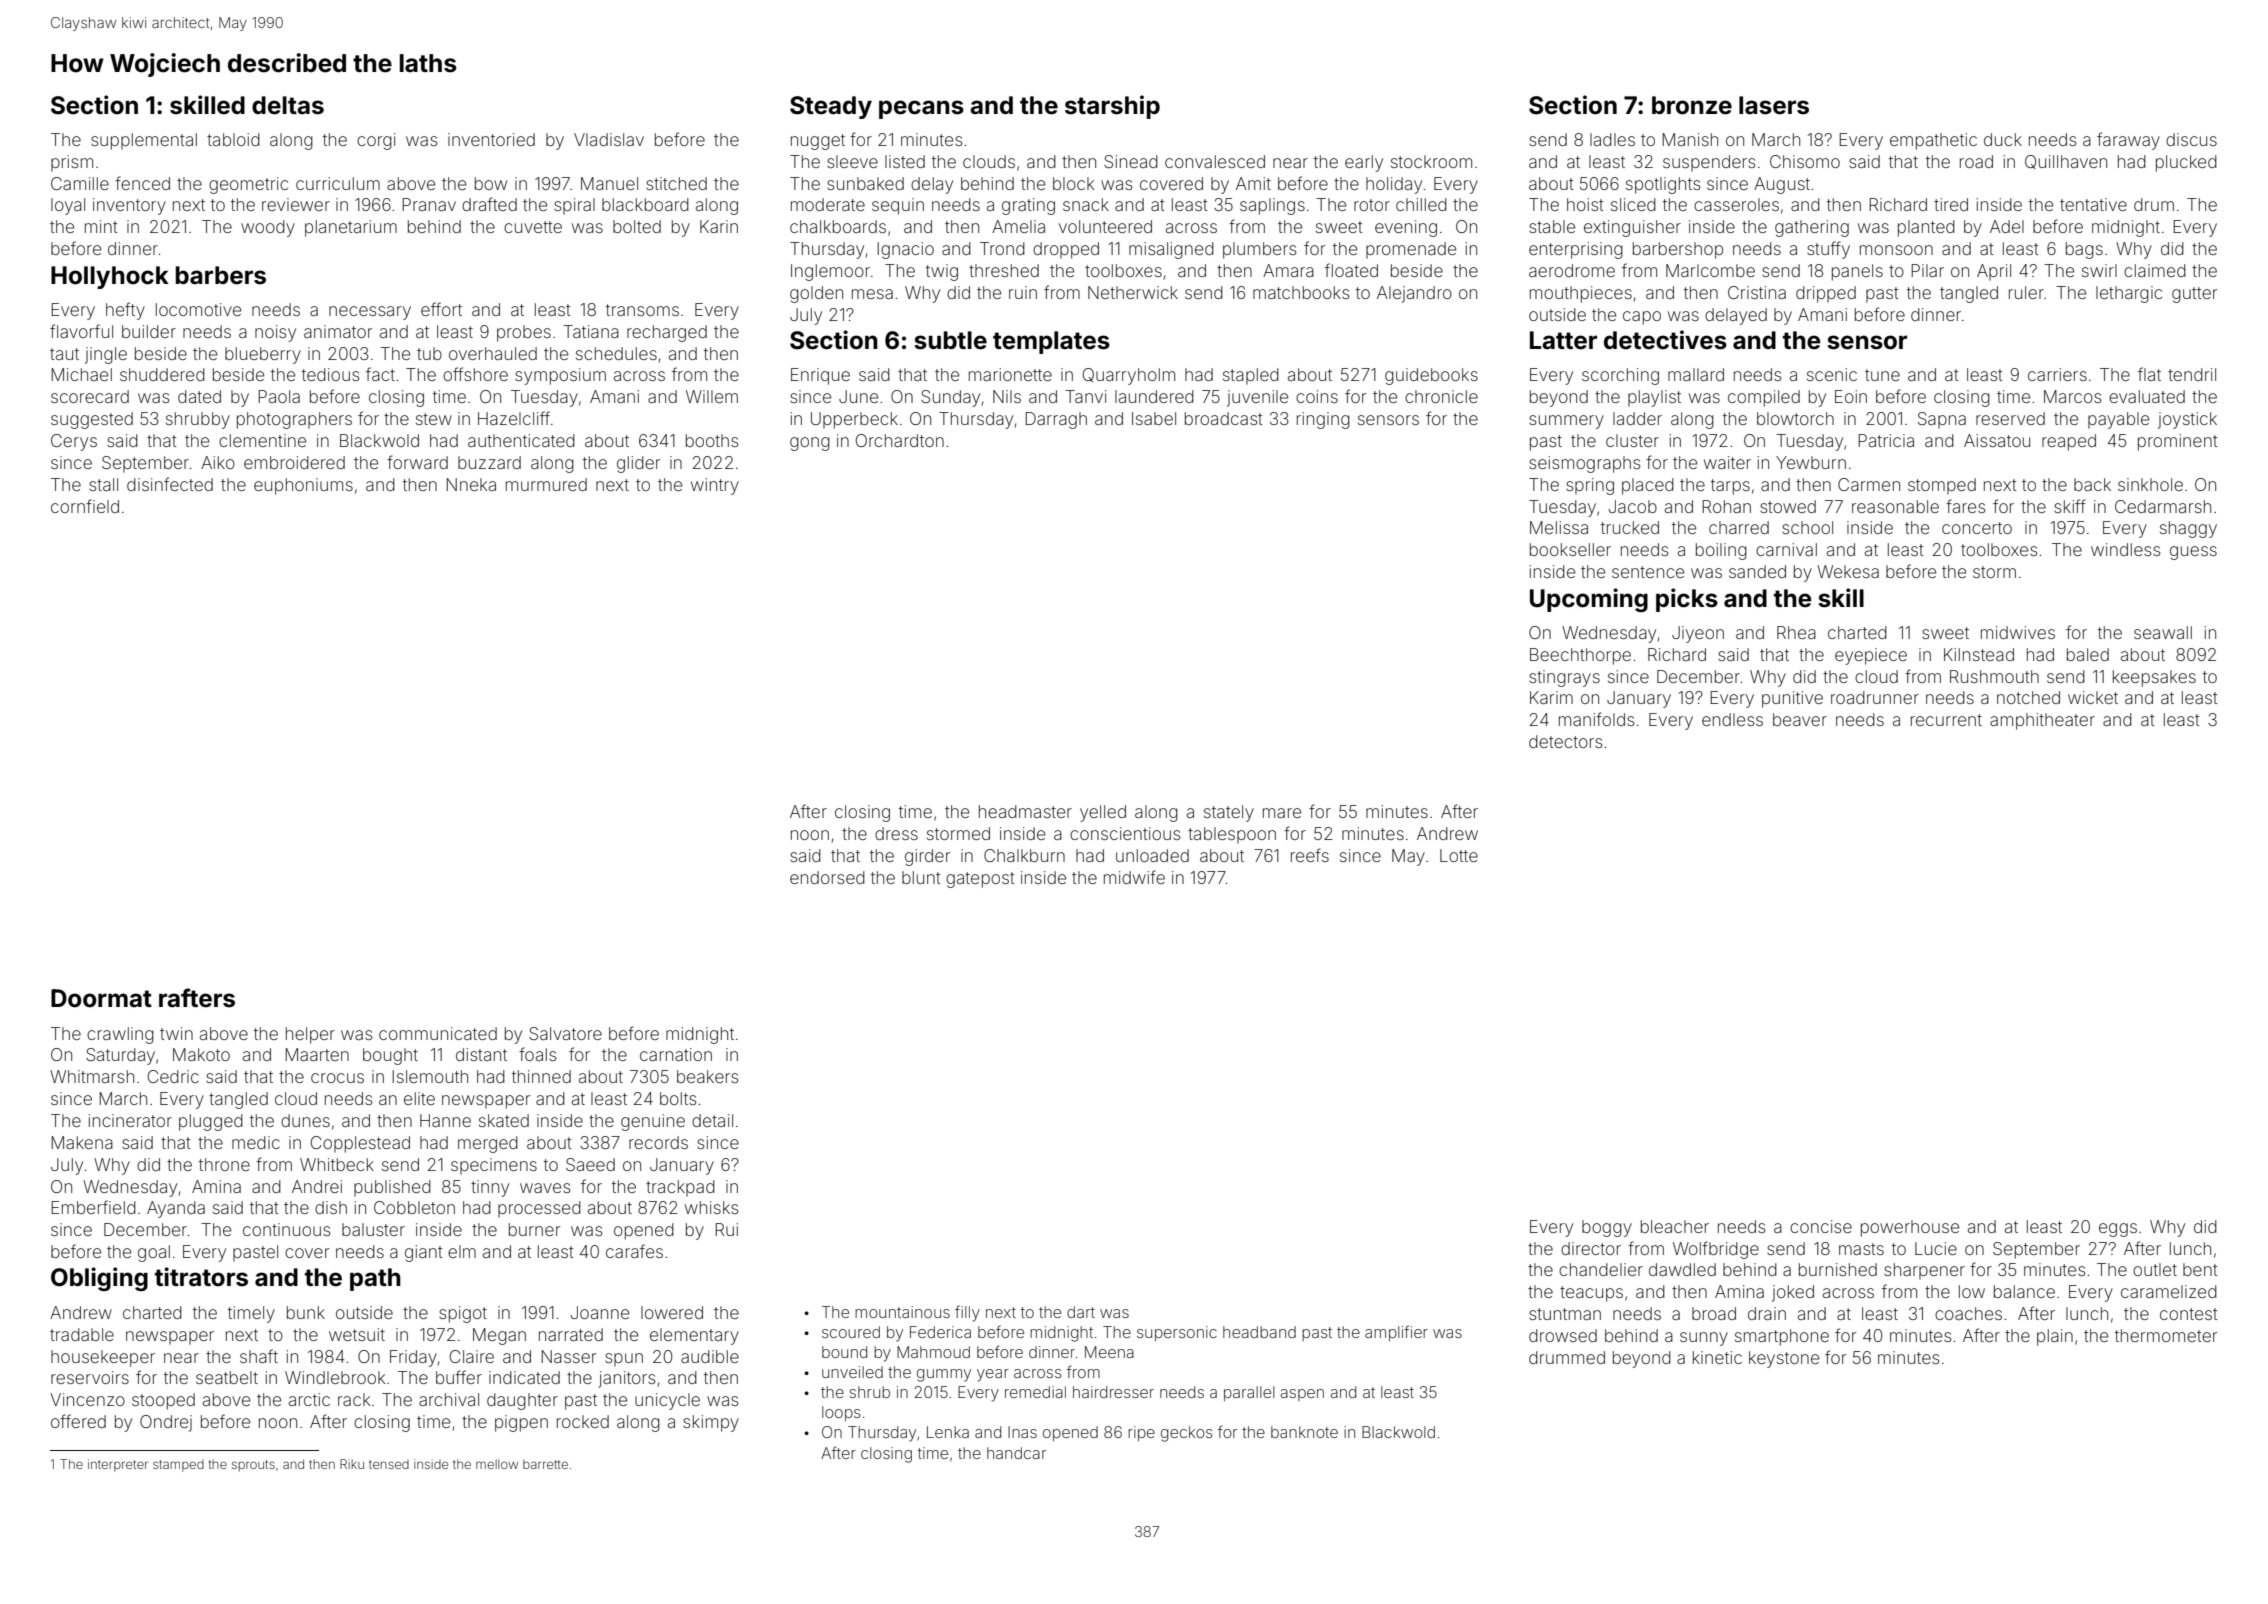  Describe the element at coordinates (85, 506) in the image. I see `cornfield` at that location.
